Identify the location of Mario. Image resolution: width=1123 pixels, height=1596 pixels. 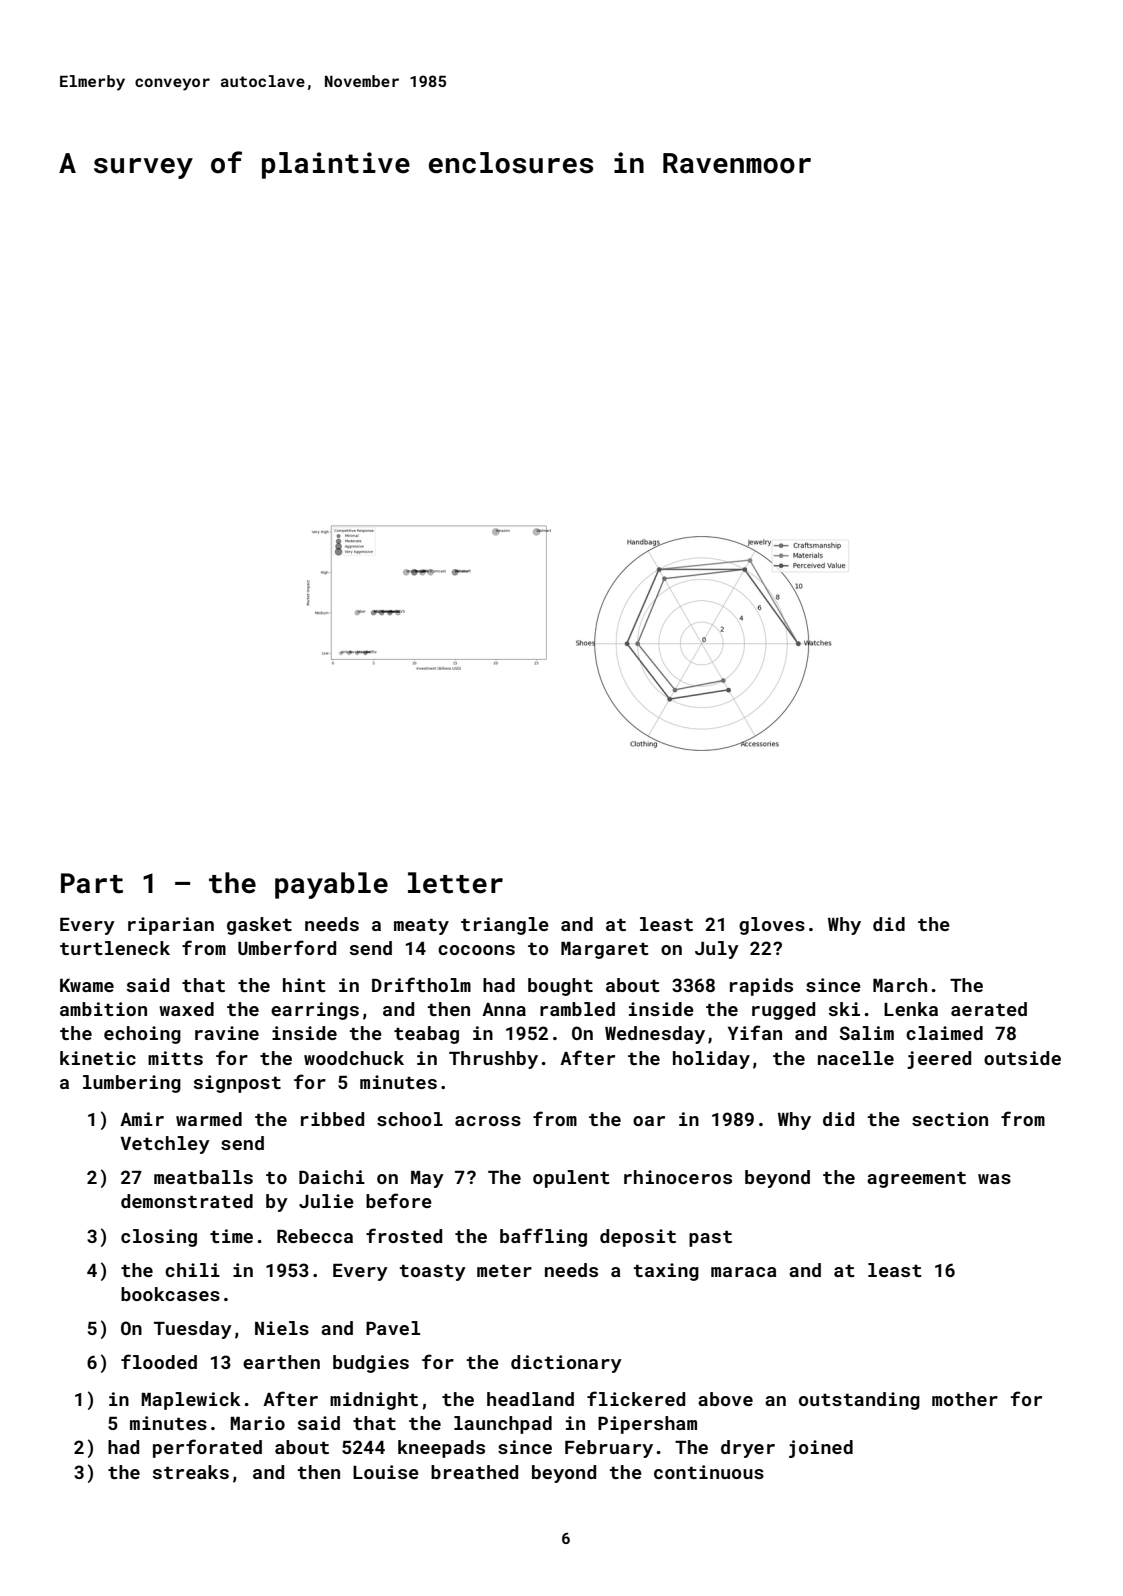
(257, 1423).
